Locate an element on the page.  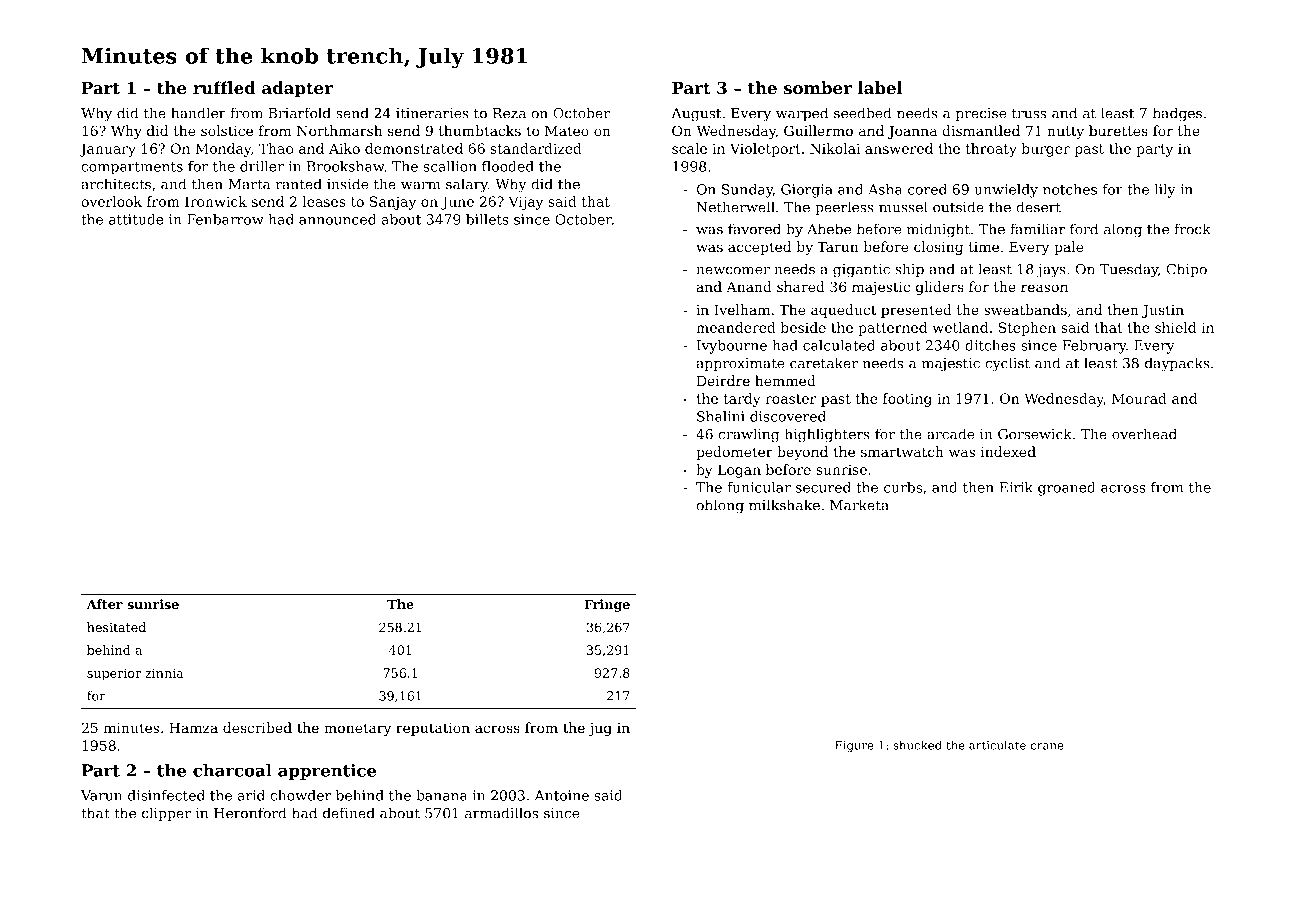
demonstrated is located at coordinates (414, 148).
